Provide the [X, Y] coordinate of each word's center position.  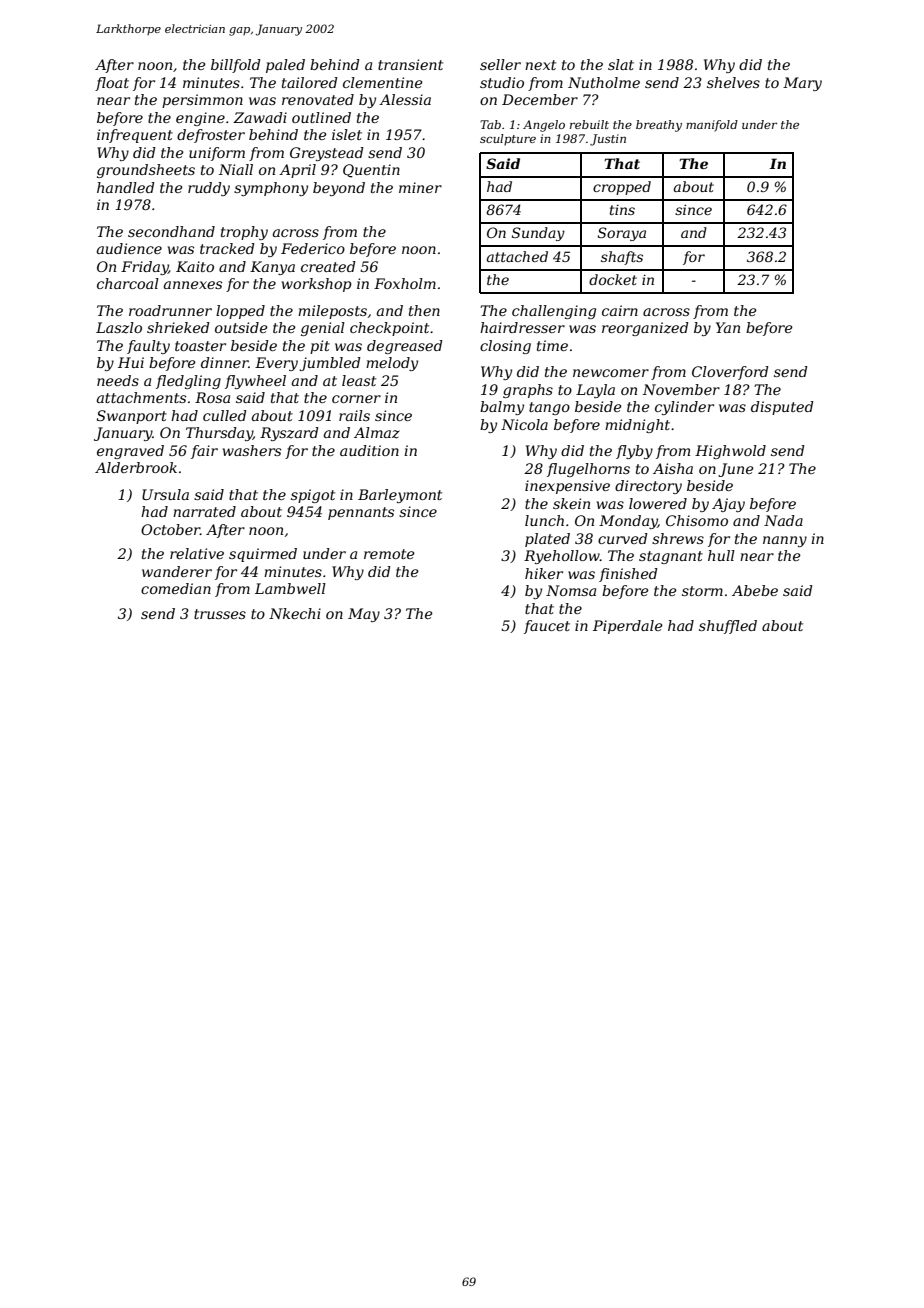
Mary [802, 84]
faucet [547, 627]
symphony [271, 189]
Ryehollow [562, 557]
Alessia [405, 99]
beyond [339, 189]
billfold [236, 66]
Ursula [165, 494]
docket [613, 279]
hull [721, 555]
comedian [176, 588]
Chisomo [697, 520]
